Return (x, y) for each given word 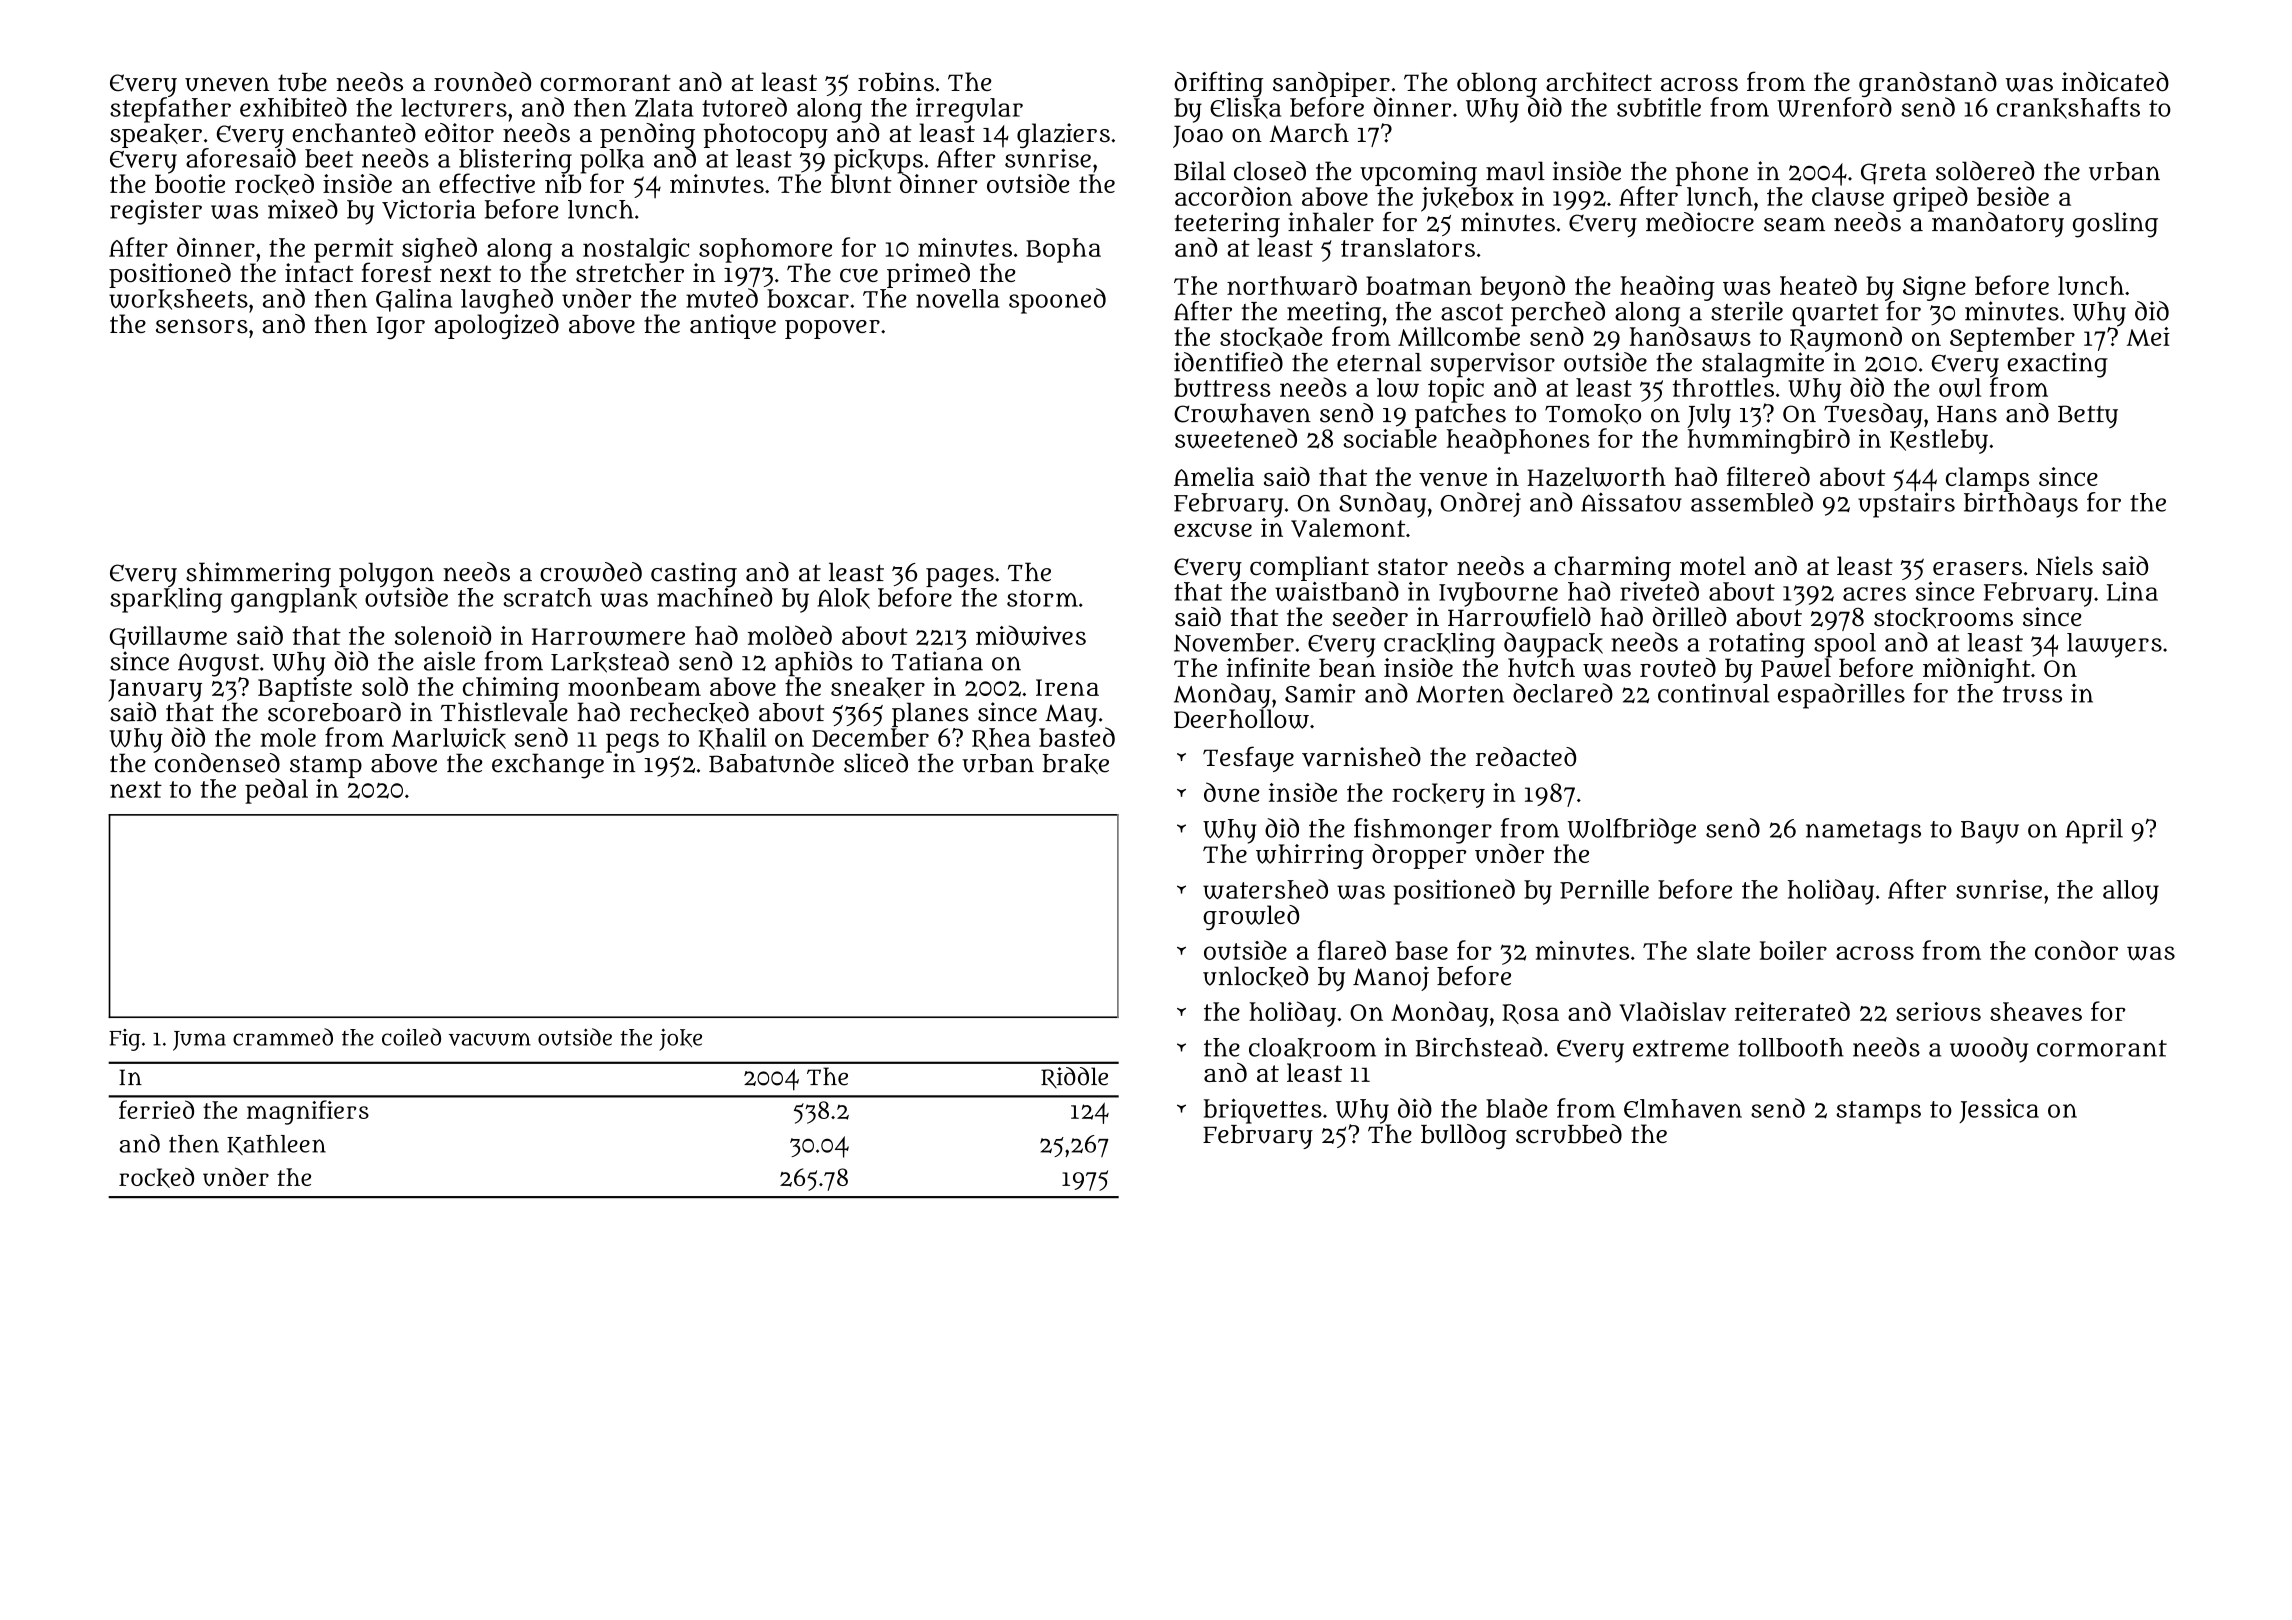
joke (680, 1040)
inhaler (1331, 222)
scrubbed (1569, 1134)
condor (2076, 950)
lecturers (454, 107)
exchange (548, 766)
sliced (876, 763)
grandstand (1928, 84)
